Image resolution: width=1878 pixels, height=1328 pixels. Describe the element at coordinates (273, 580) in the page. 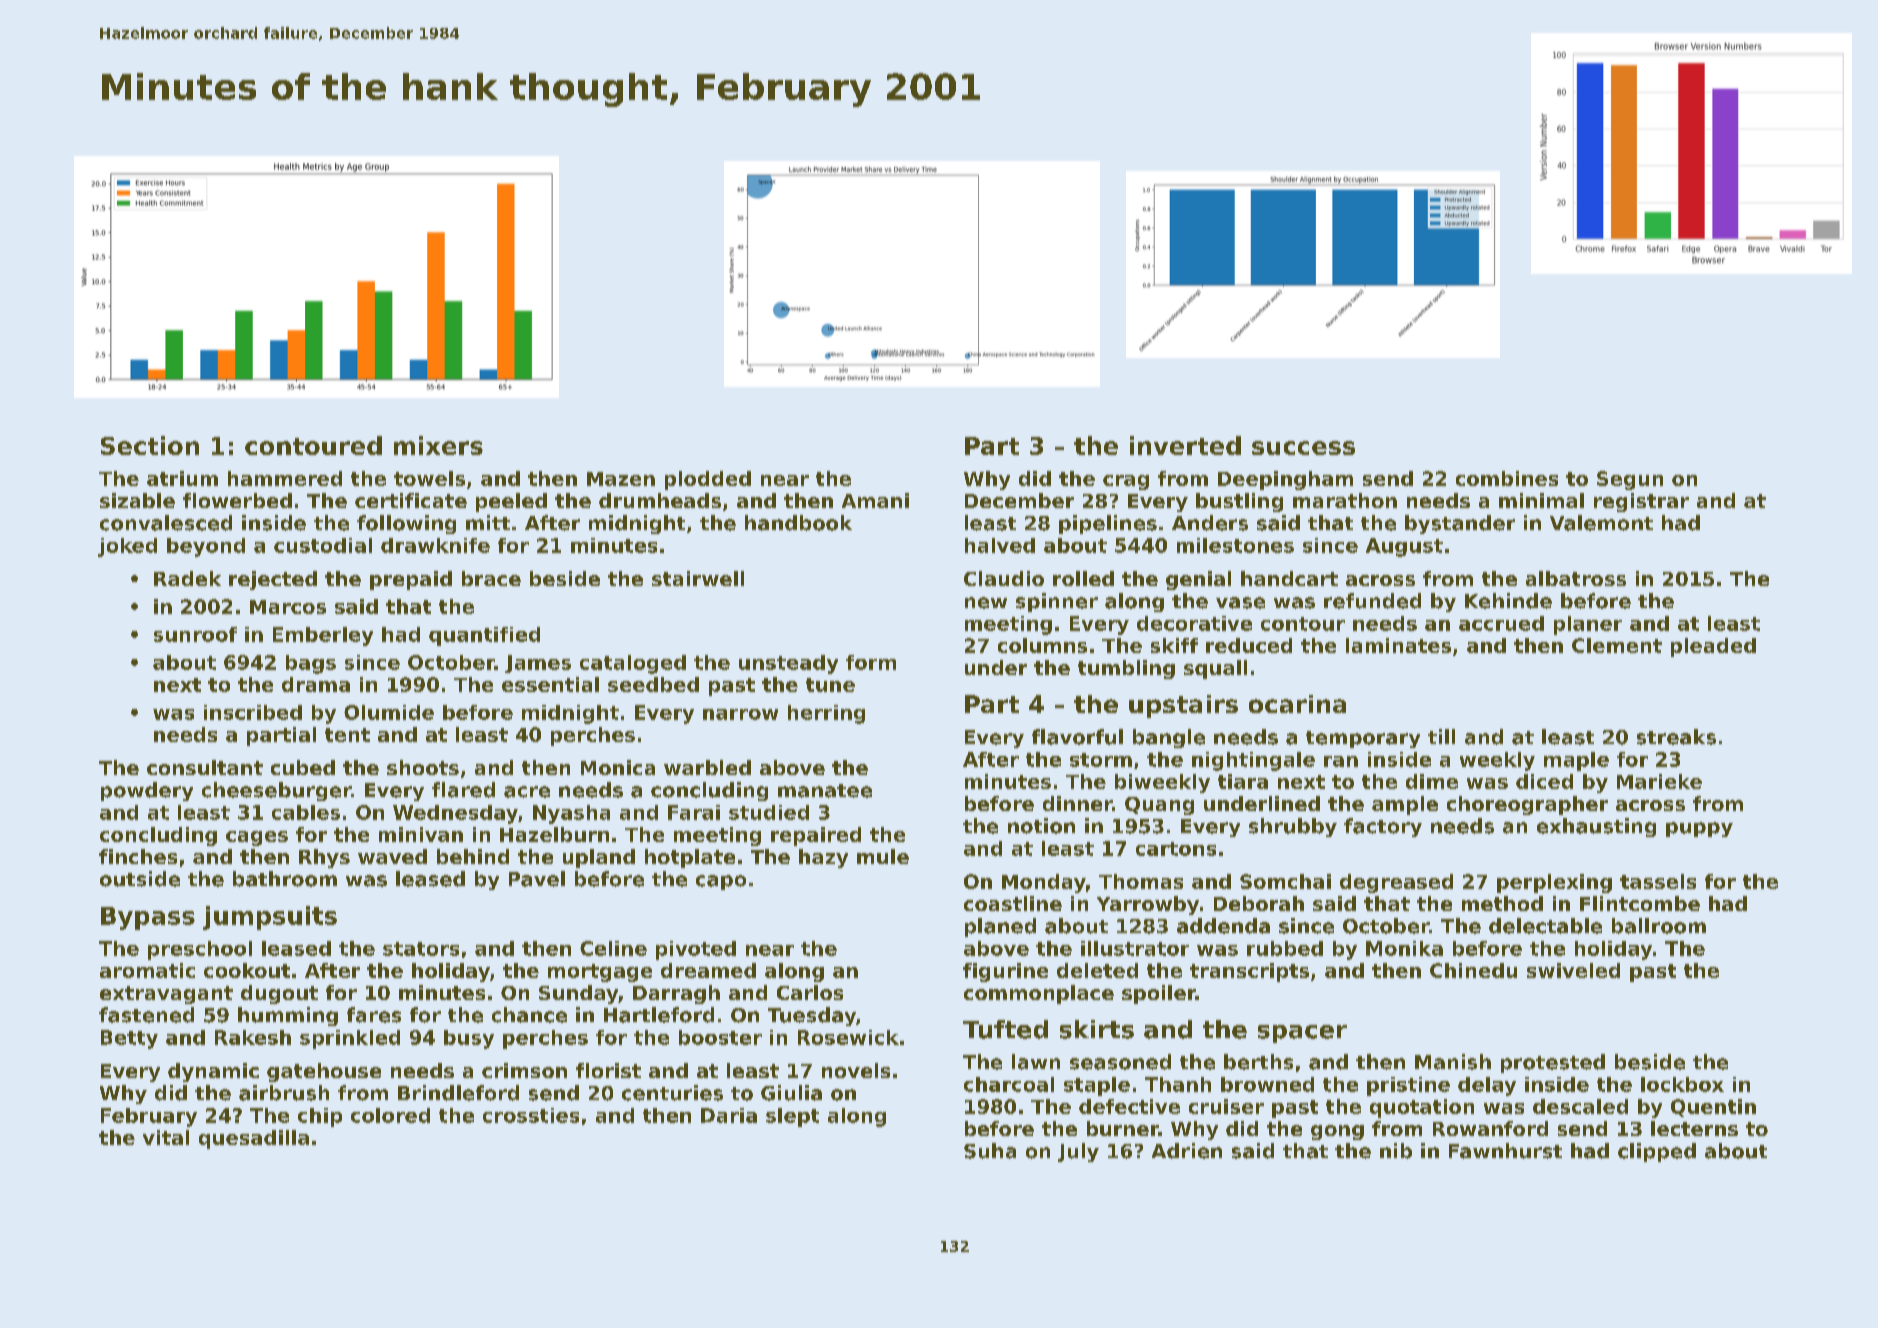

I see `rejected` at that location.
